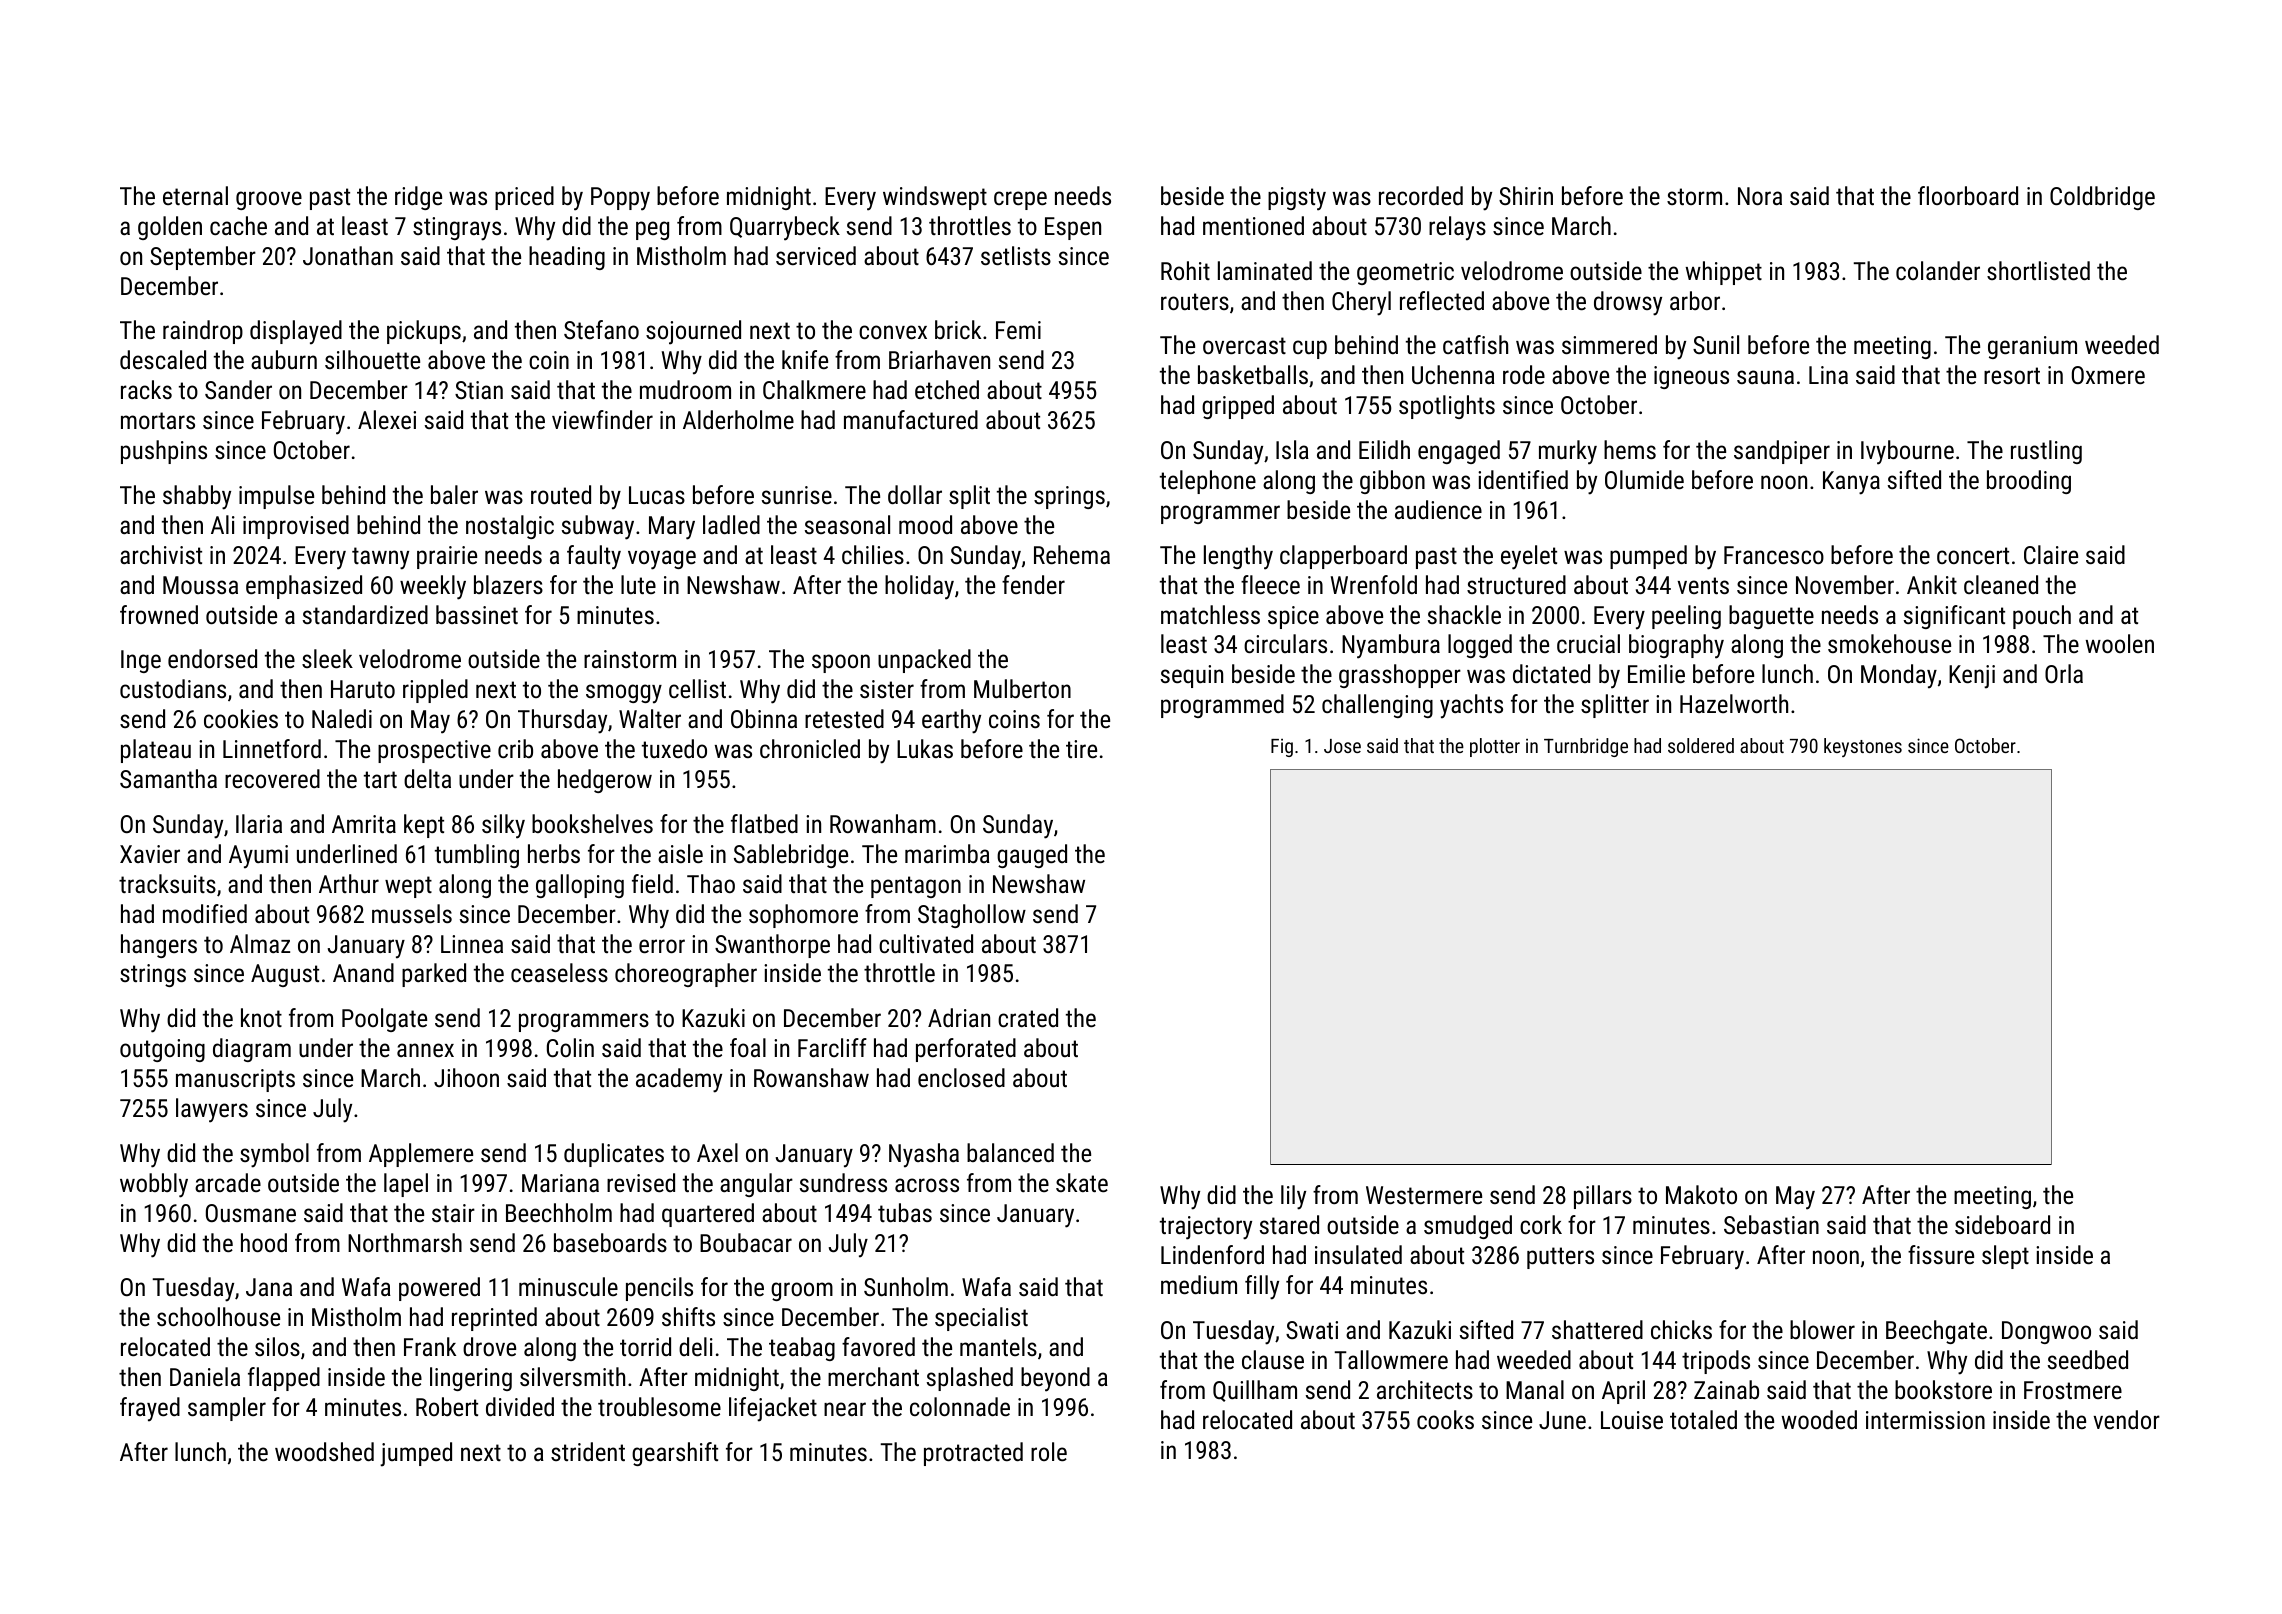 The height and width of the screenshot is (1614, 2282). I want to click on groove, so click(269, 200).
